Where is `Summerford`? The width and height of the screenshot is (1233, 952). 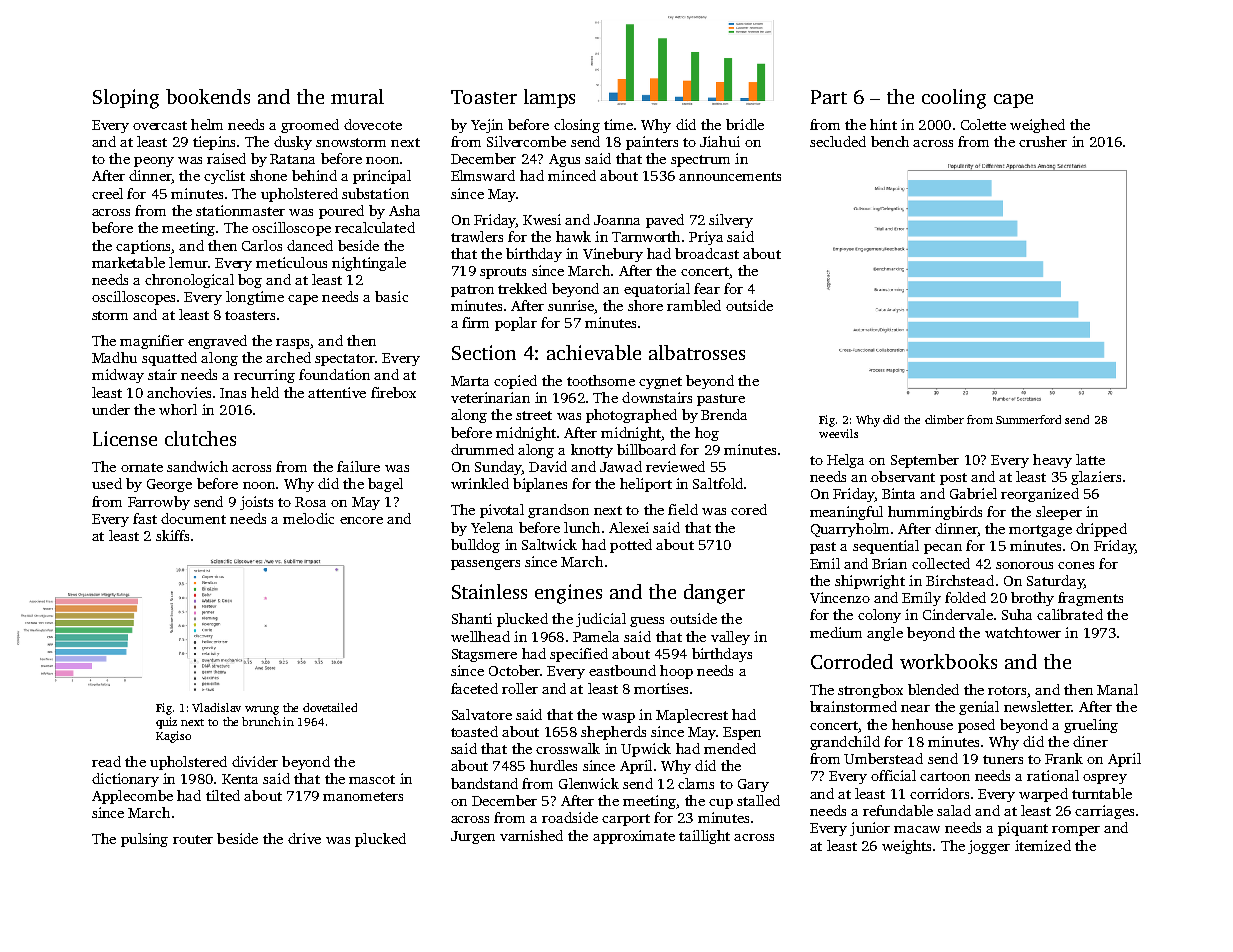
Summerford is located at coordinates (1028, 419).
